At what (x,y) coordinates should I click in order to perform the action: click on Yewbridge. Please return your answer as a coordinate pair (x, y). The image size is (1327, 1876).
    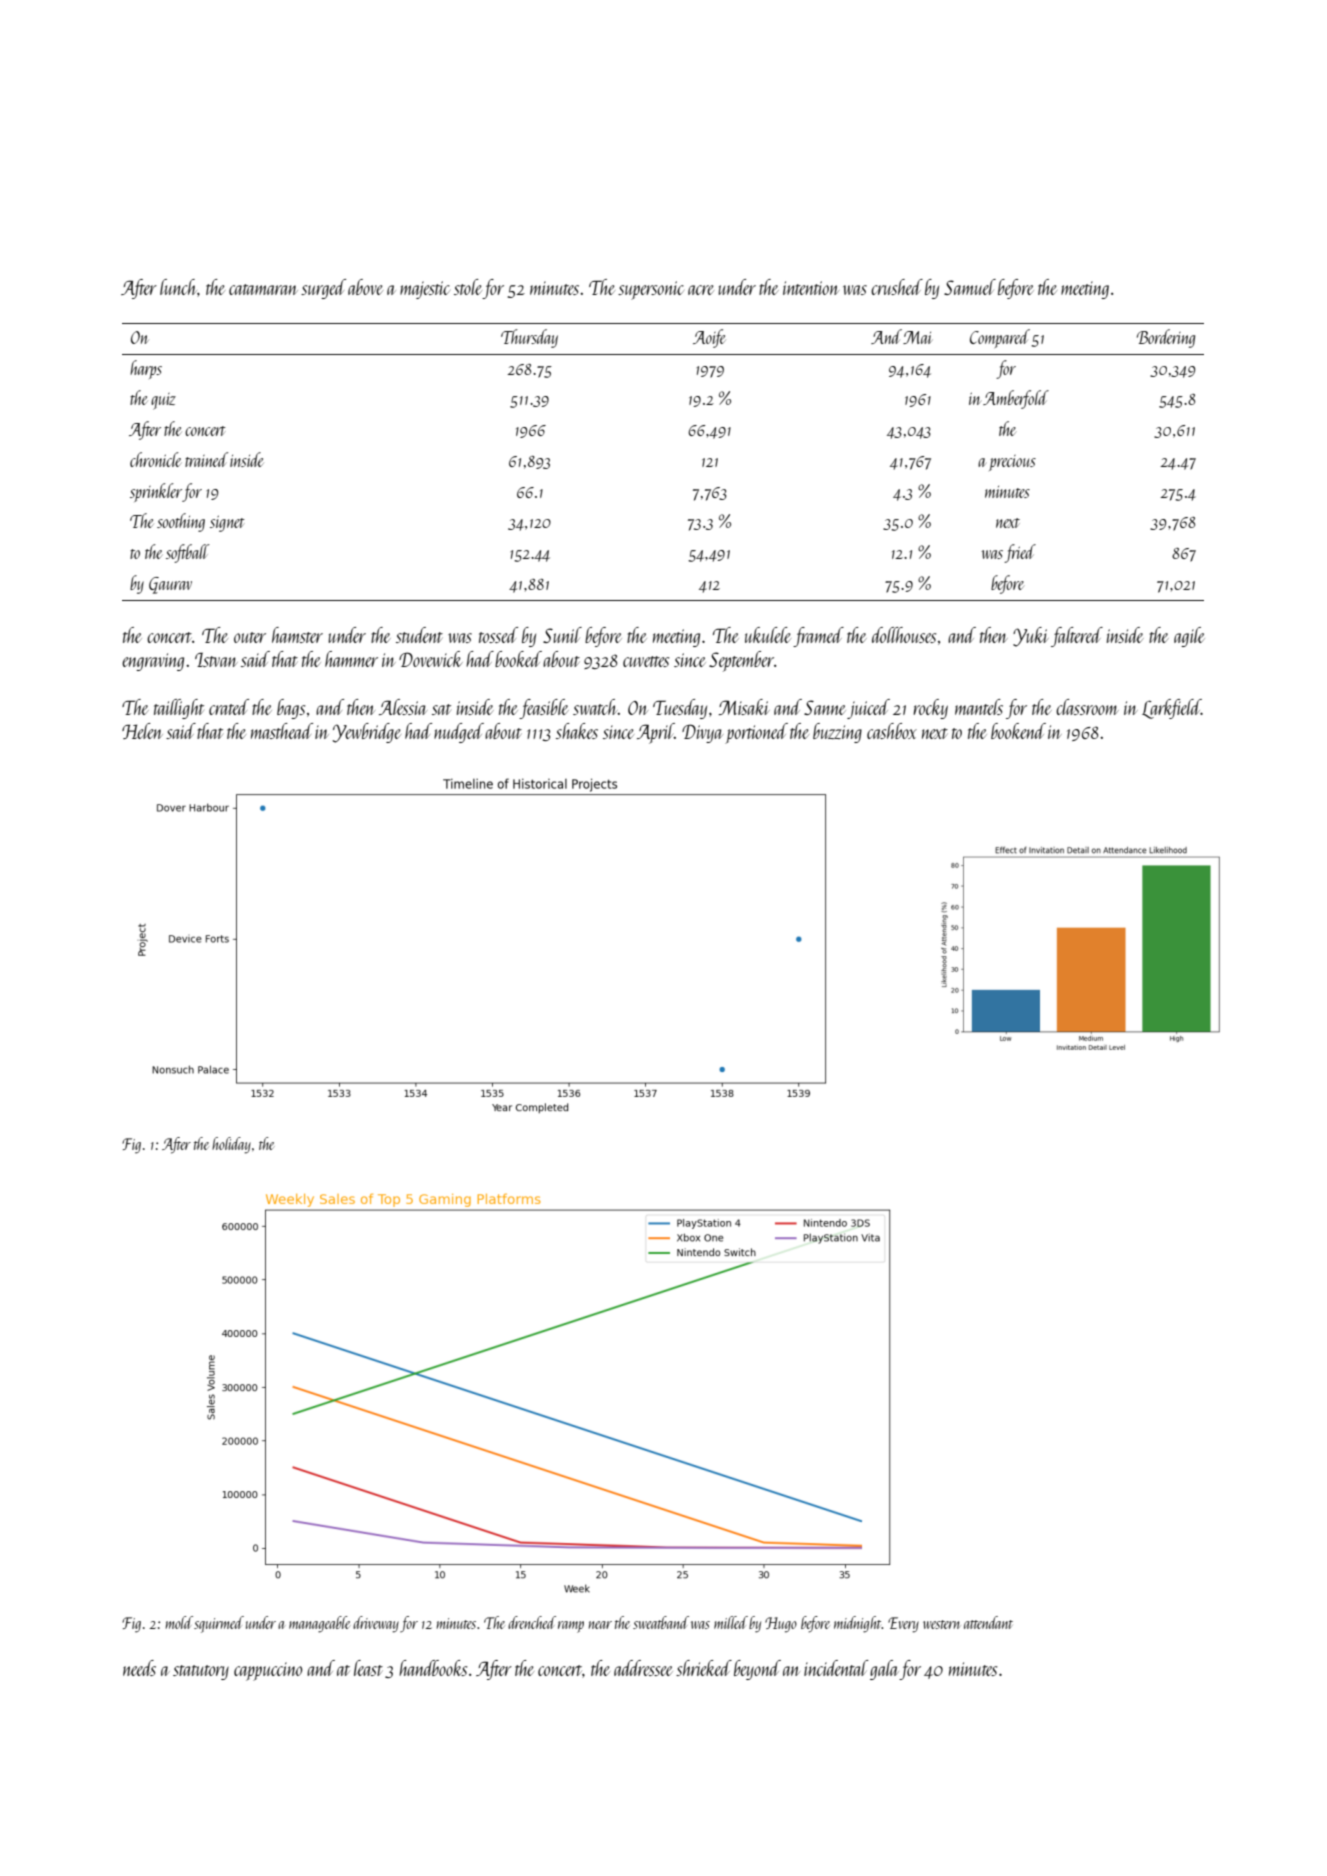
    Looking at the image, I should click on (367, 733).
